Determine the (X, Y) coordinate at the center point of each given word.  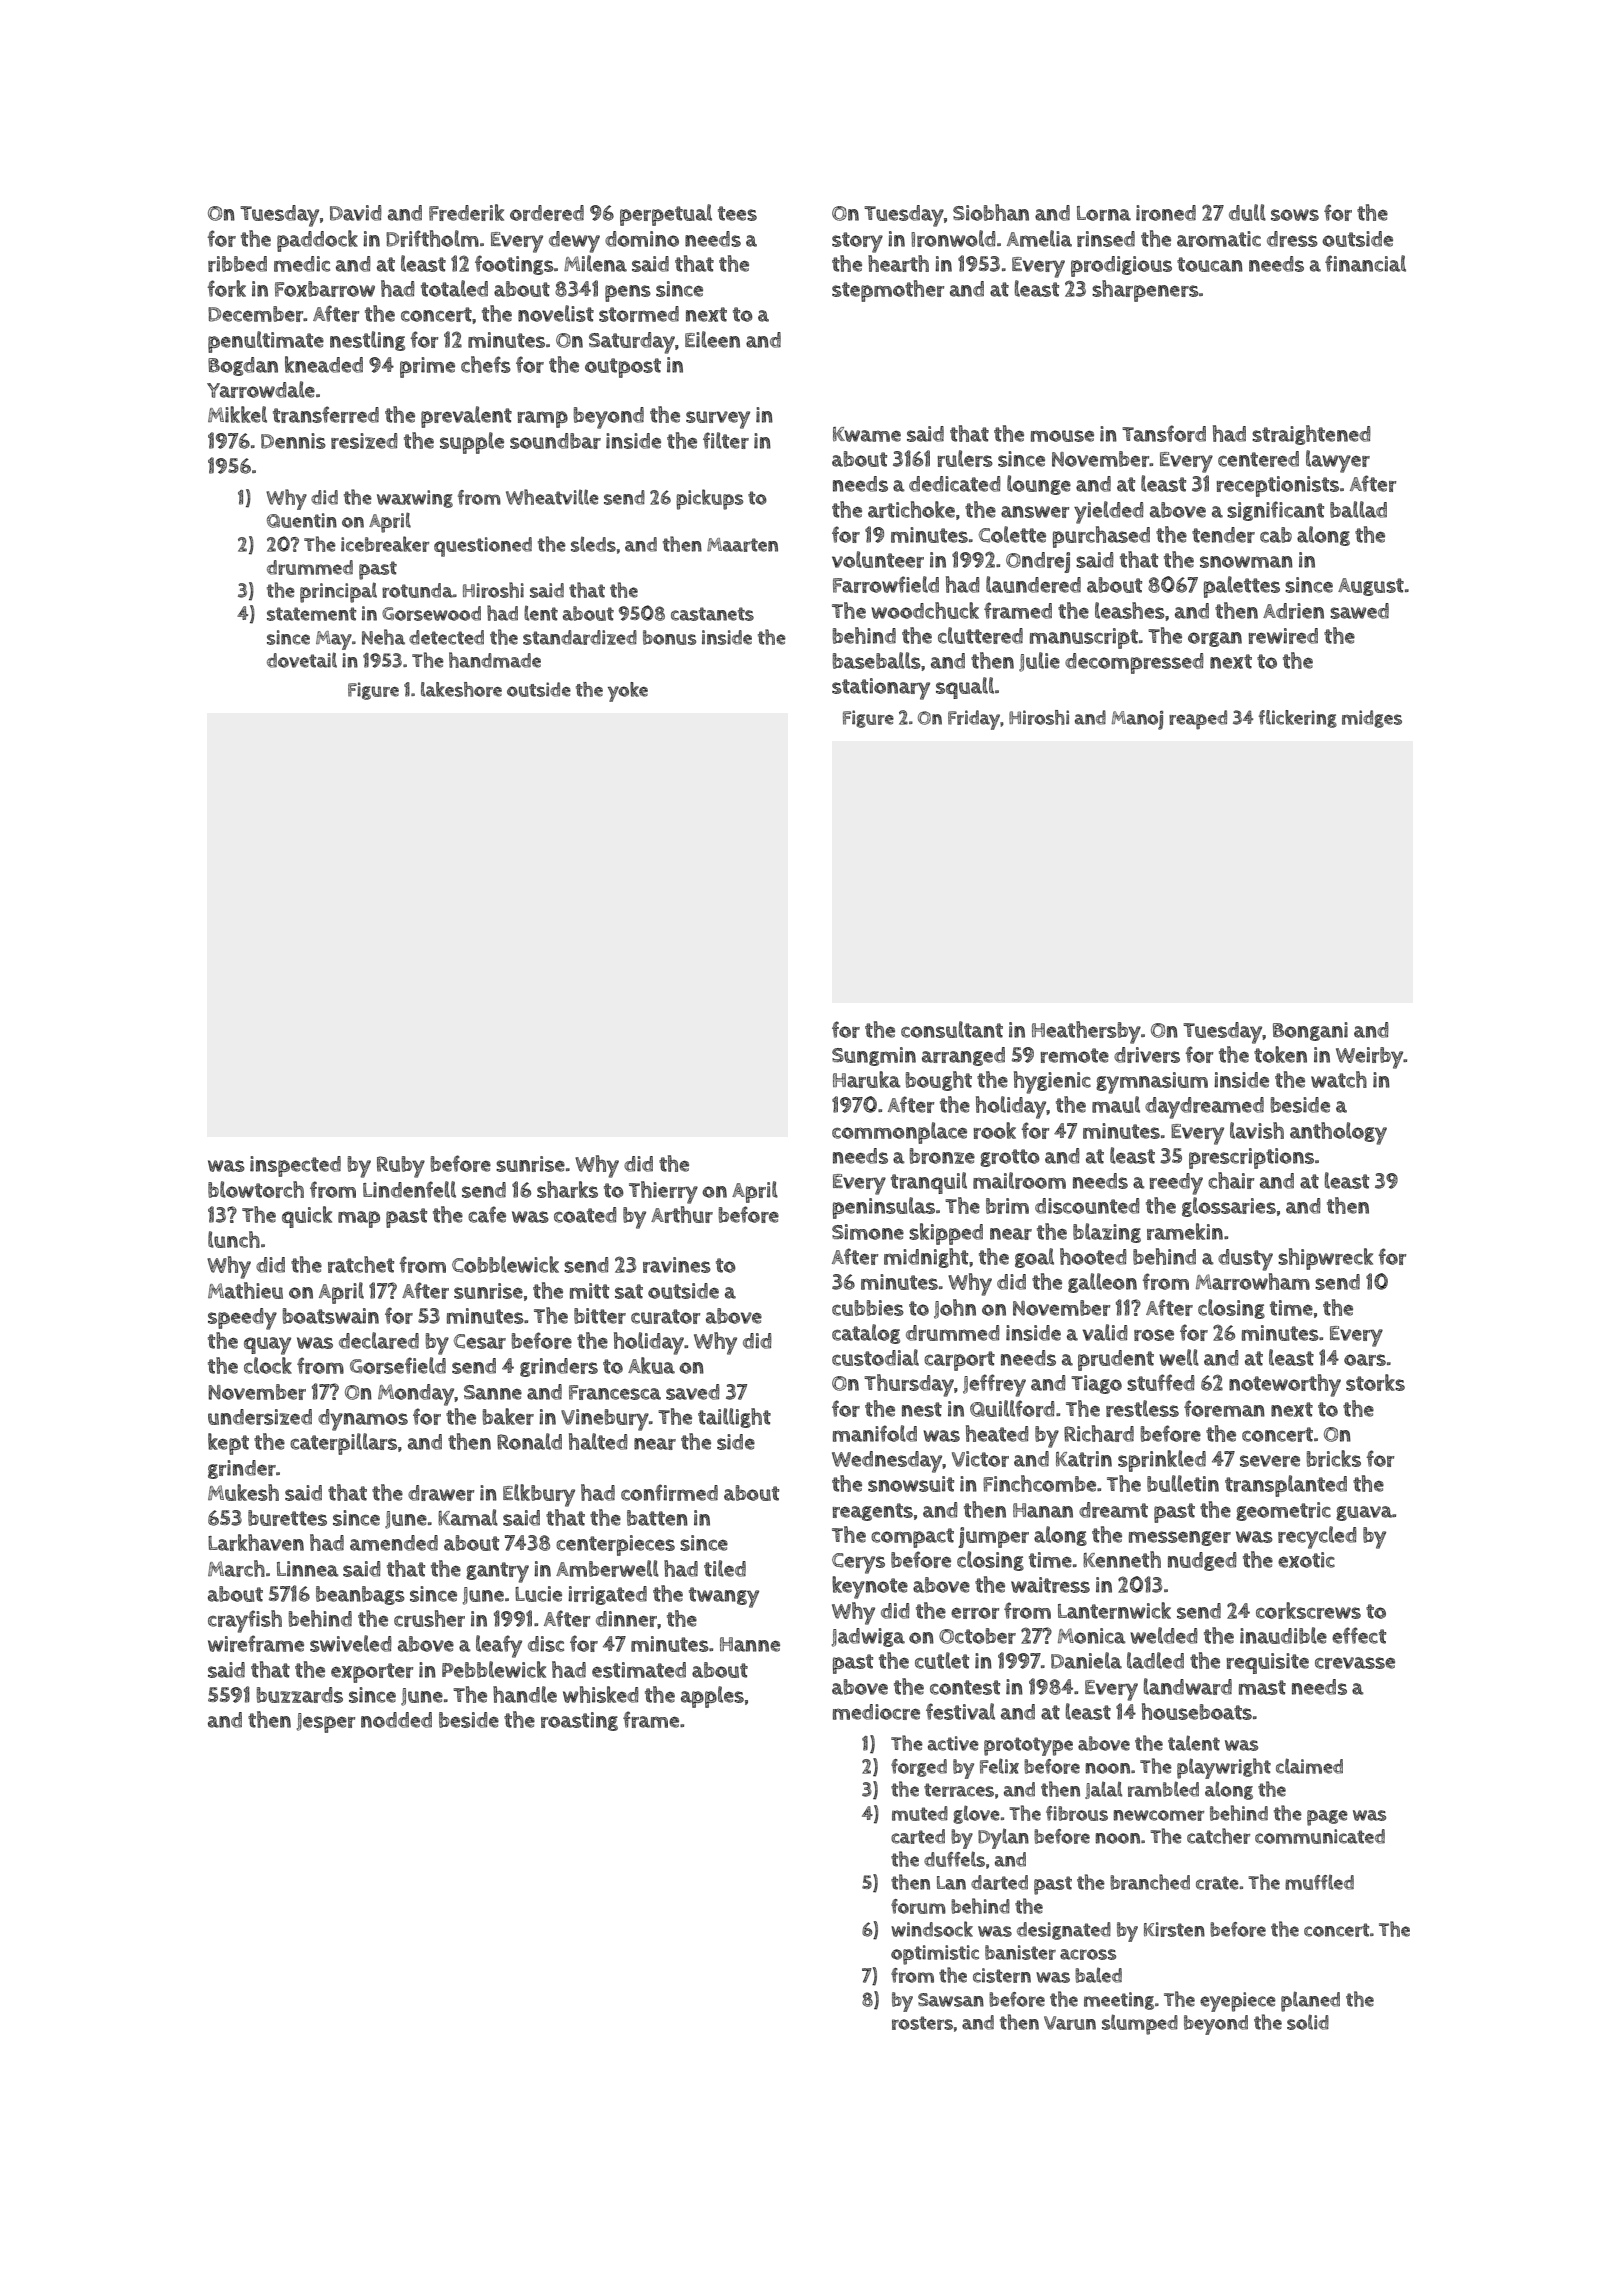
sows (1295, 215)
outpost (623, 368)
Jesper (326, 1723)
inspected (295, 1166)
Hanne (750, 1644)
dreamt (1113, 1510)
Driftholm (432, 238)
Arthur (682, 1214)
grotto (1010, 1158)
